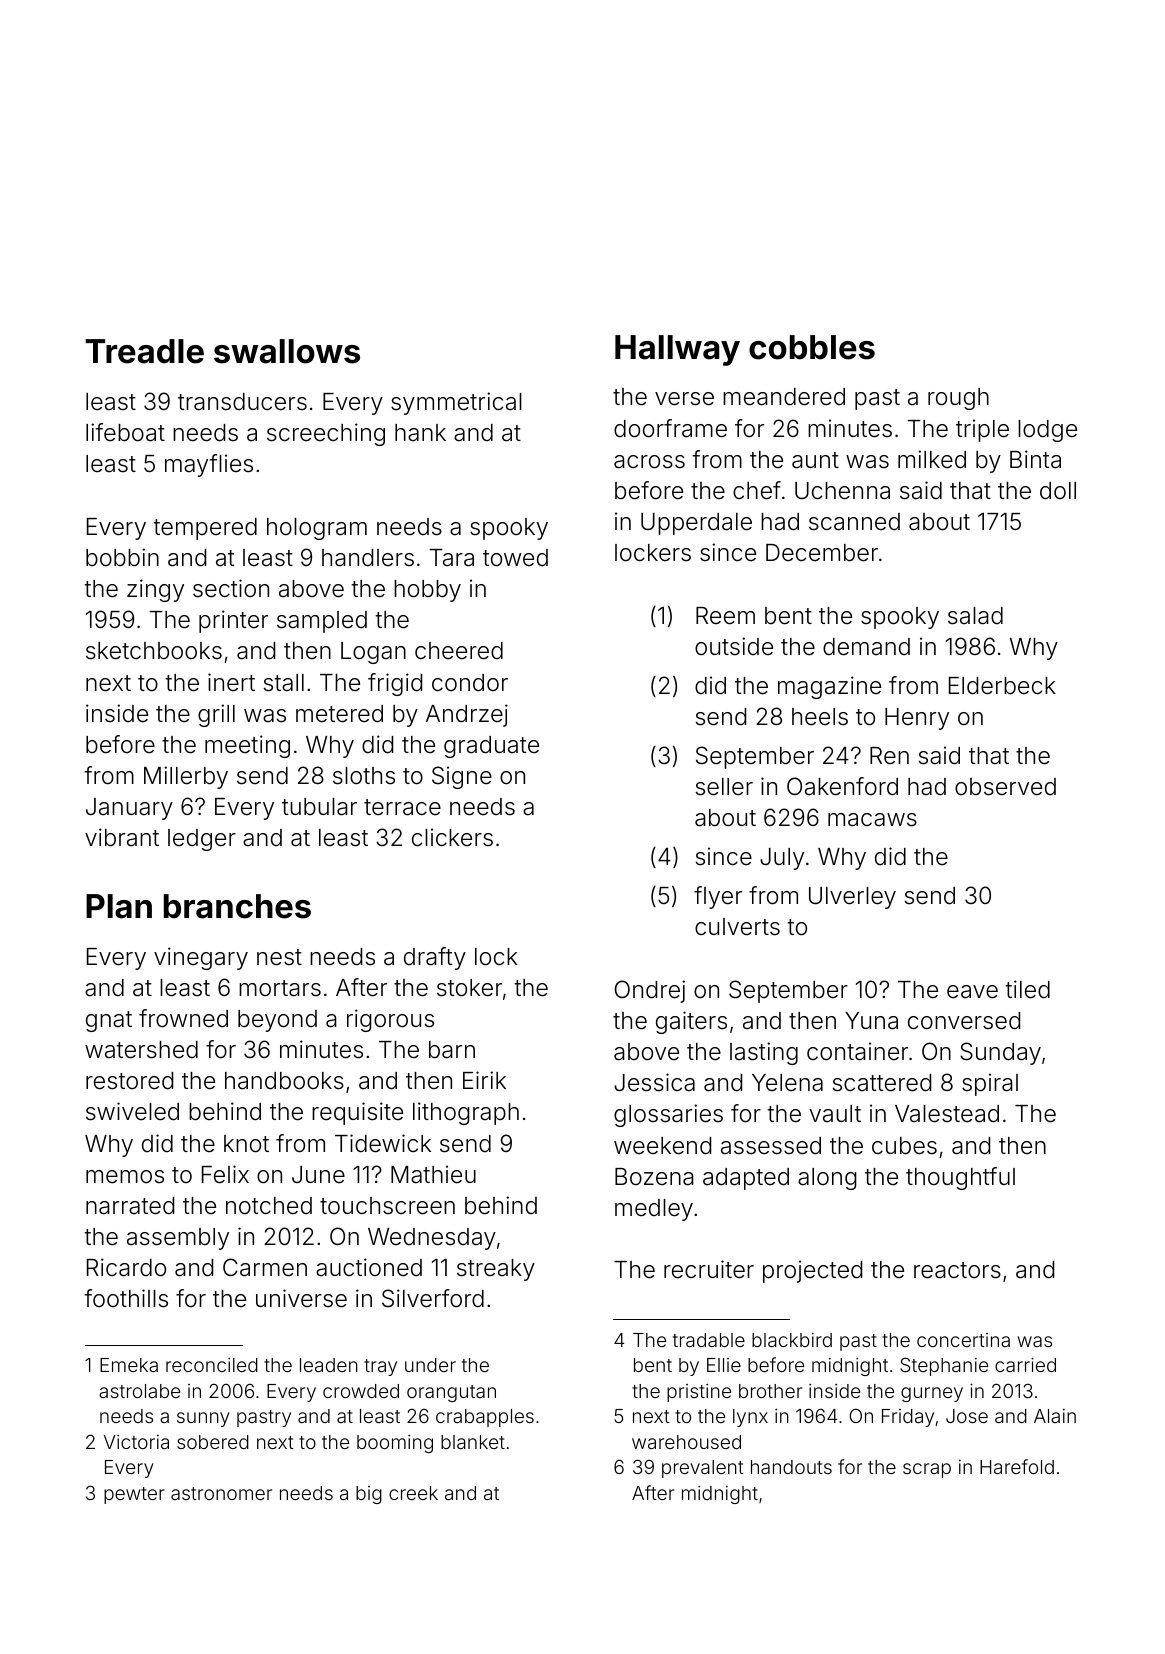  Describe the element at coordinates (134, 1495) in the image. I see `pewter` at that location.
